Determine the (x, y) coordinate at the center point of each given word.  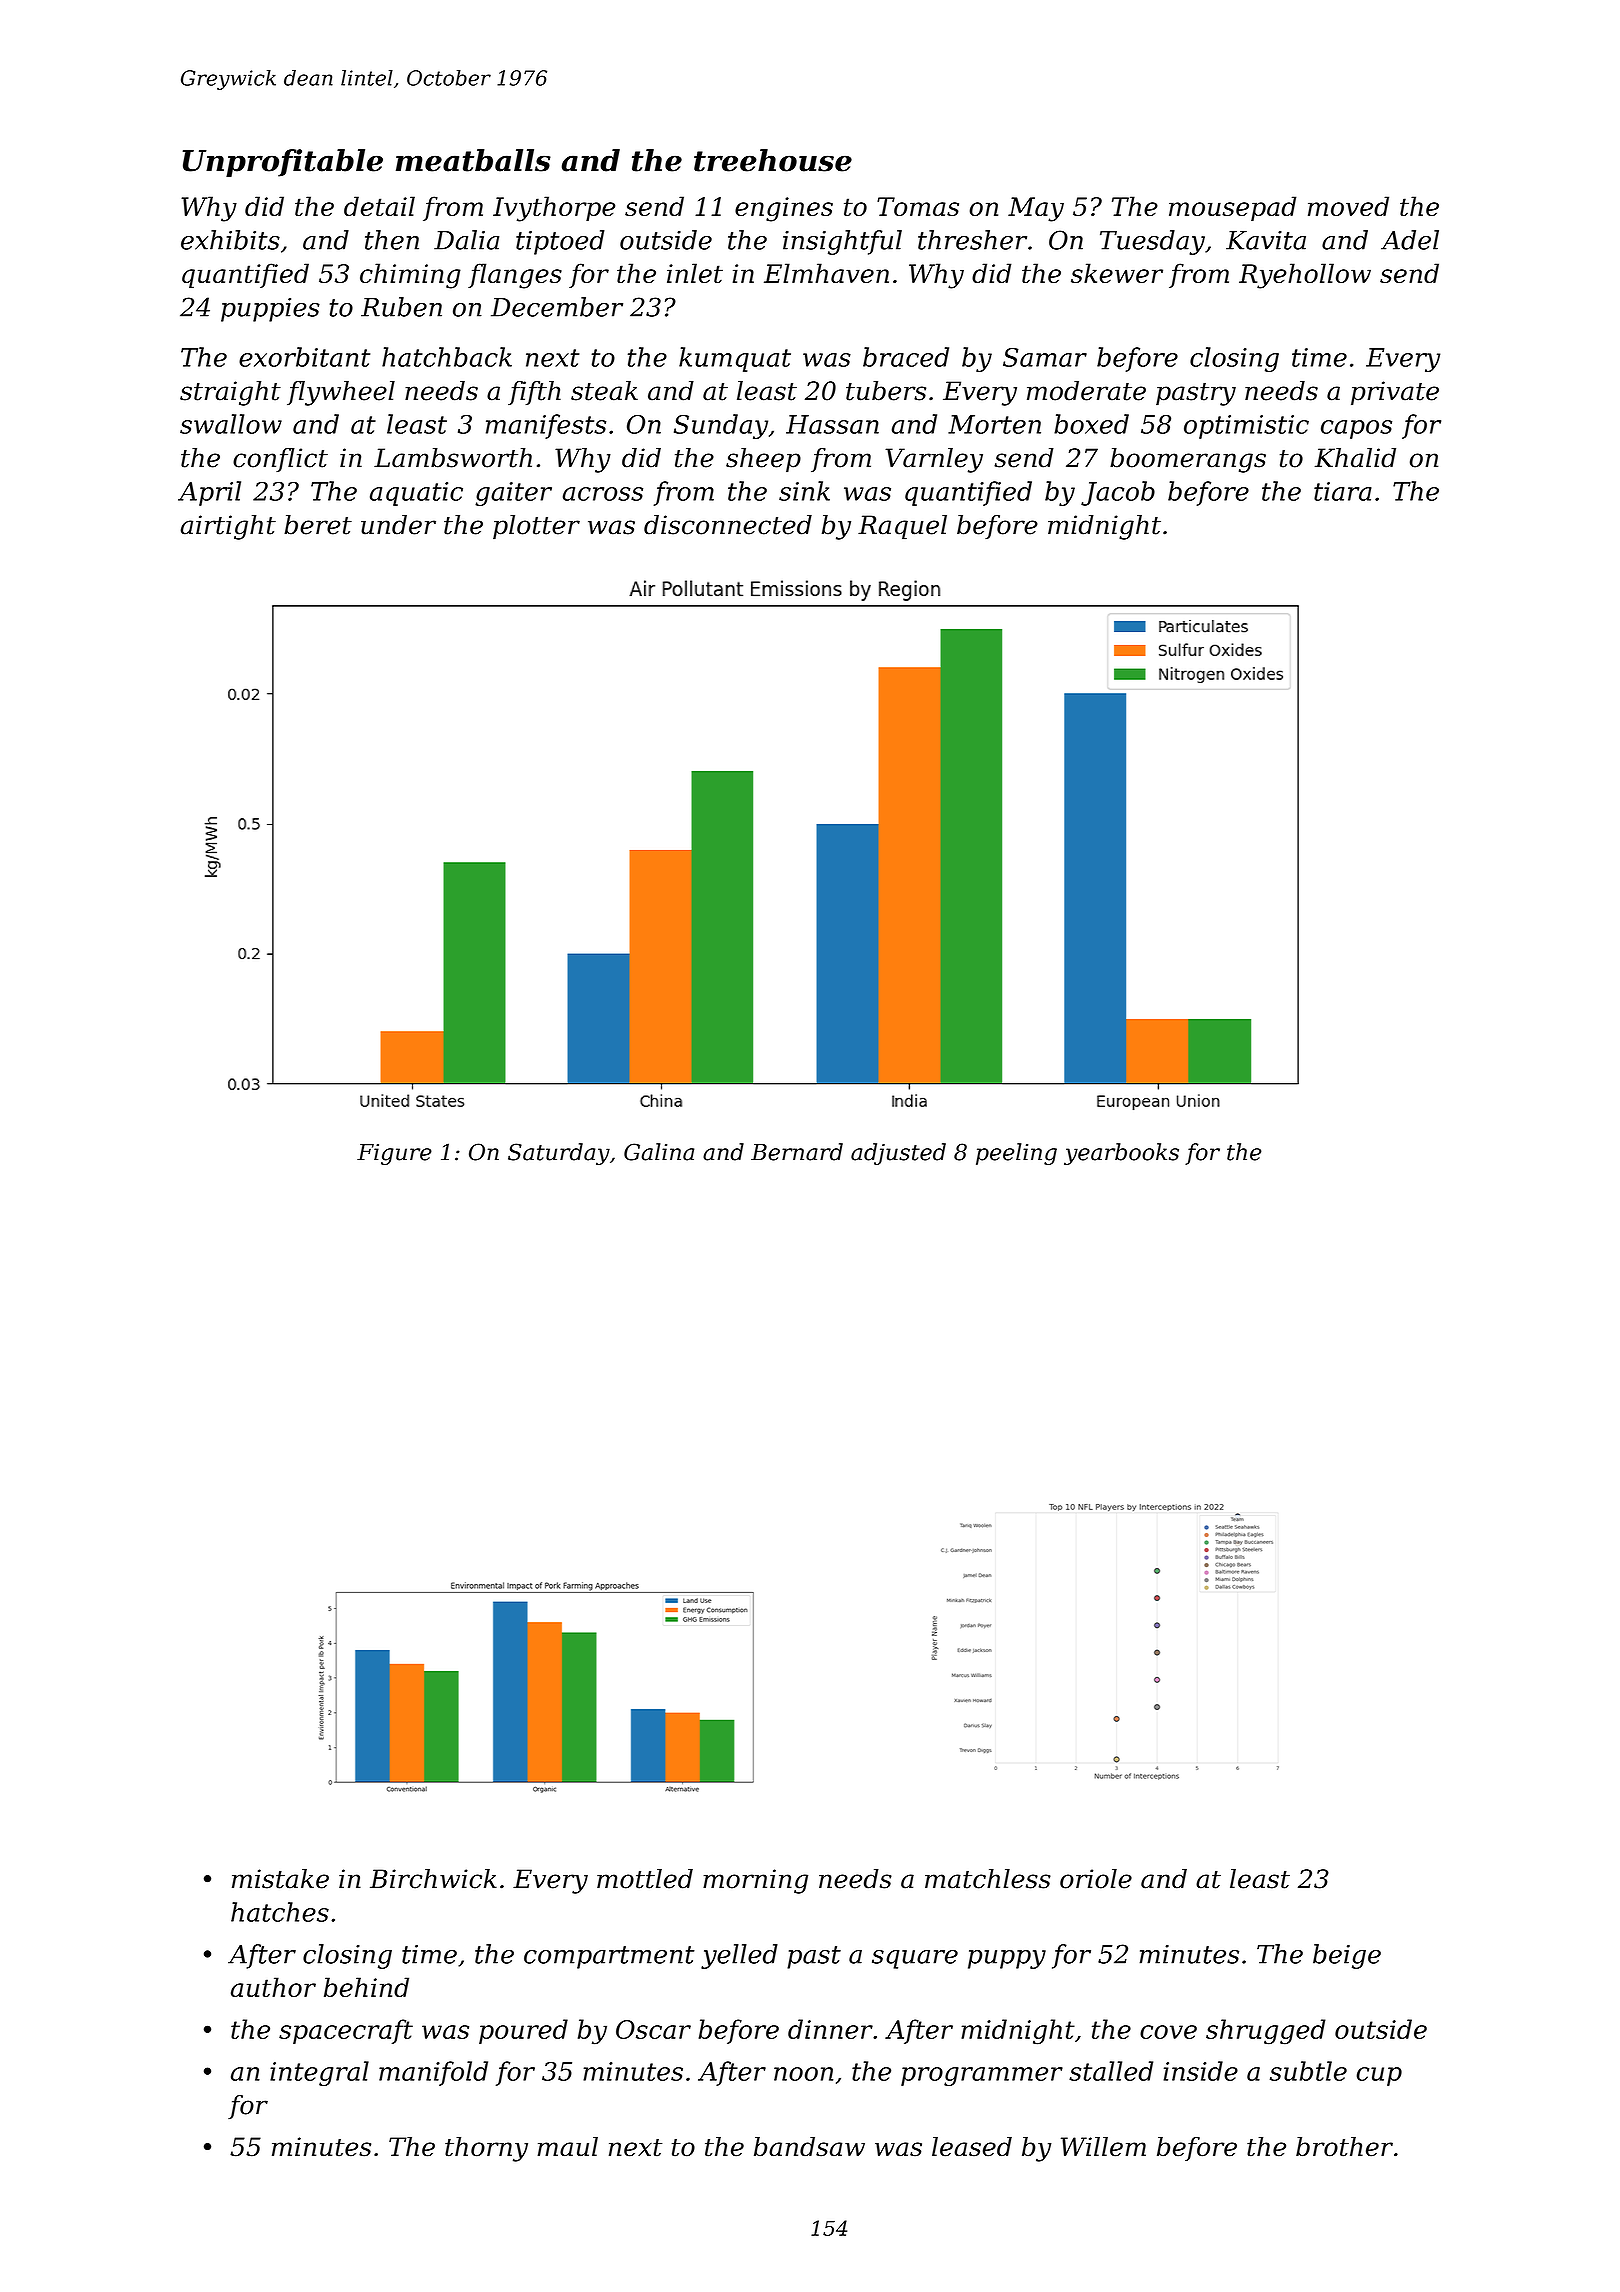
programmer (982, 2076)
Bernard (797, 1152)
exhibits (230, 240)
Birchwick (433, 1879)
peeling (1016, 1154)
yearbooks (1121, 1154)
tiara (1343, 491)
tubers (886, 391)
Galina (659, 1152)
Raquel (902, 527)
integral (319, 2073)
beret (318, 525)
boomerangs (1188, 460)
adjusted (898, 1154)
